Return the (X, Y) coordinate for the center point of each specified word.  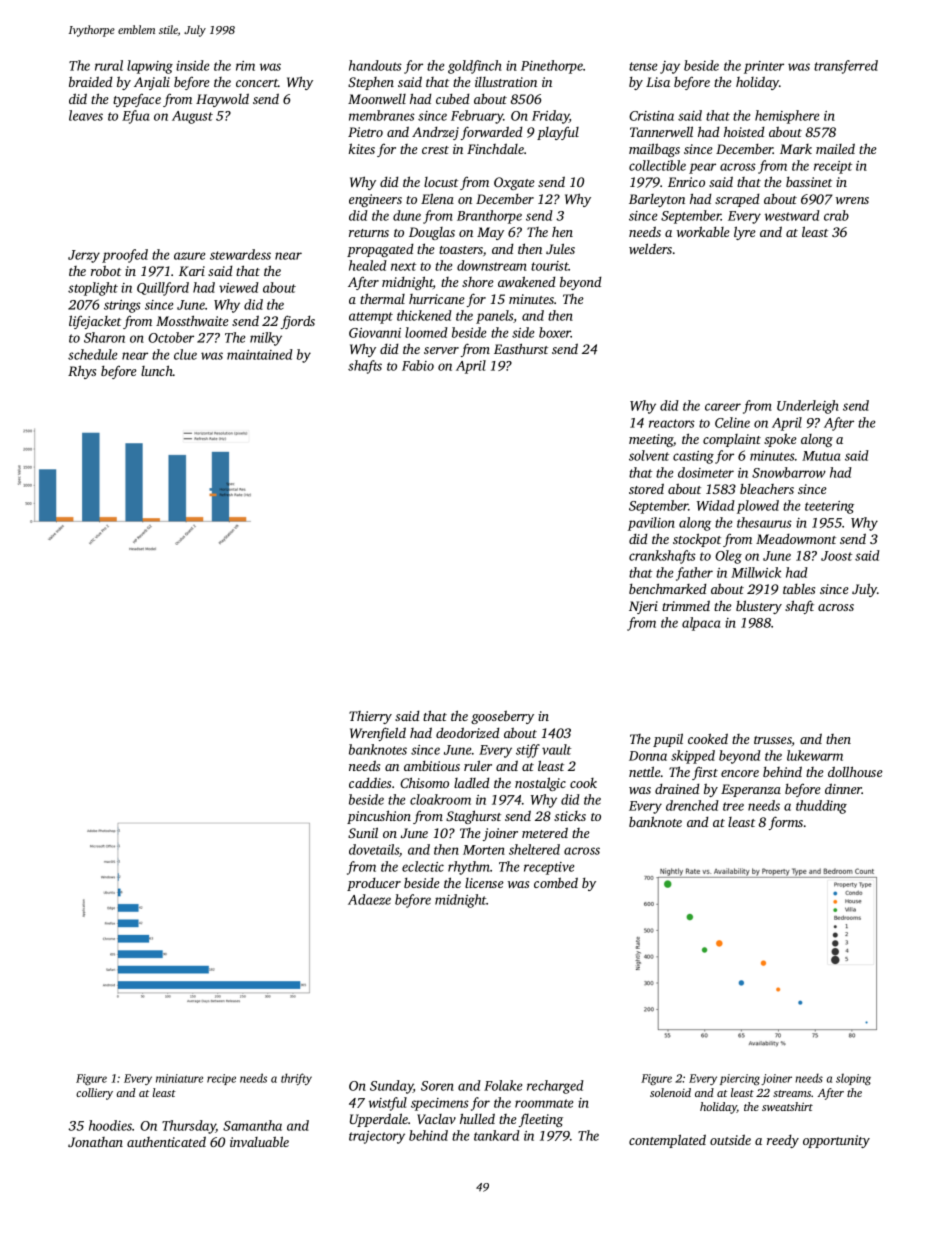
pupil (668, 740)
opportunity (836, 1141)
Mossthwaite (192, 320)
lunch (157, 370)
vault (556, 749)
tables (799, 588)
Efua (135, 117)
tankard (497, 1135)
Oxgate (514, 183)
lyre (745, 233)
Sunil (363, 832)
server (441, 350)
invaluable (259, 1141)
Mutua (821, 456)
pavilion (651, 524)
